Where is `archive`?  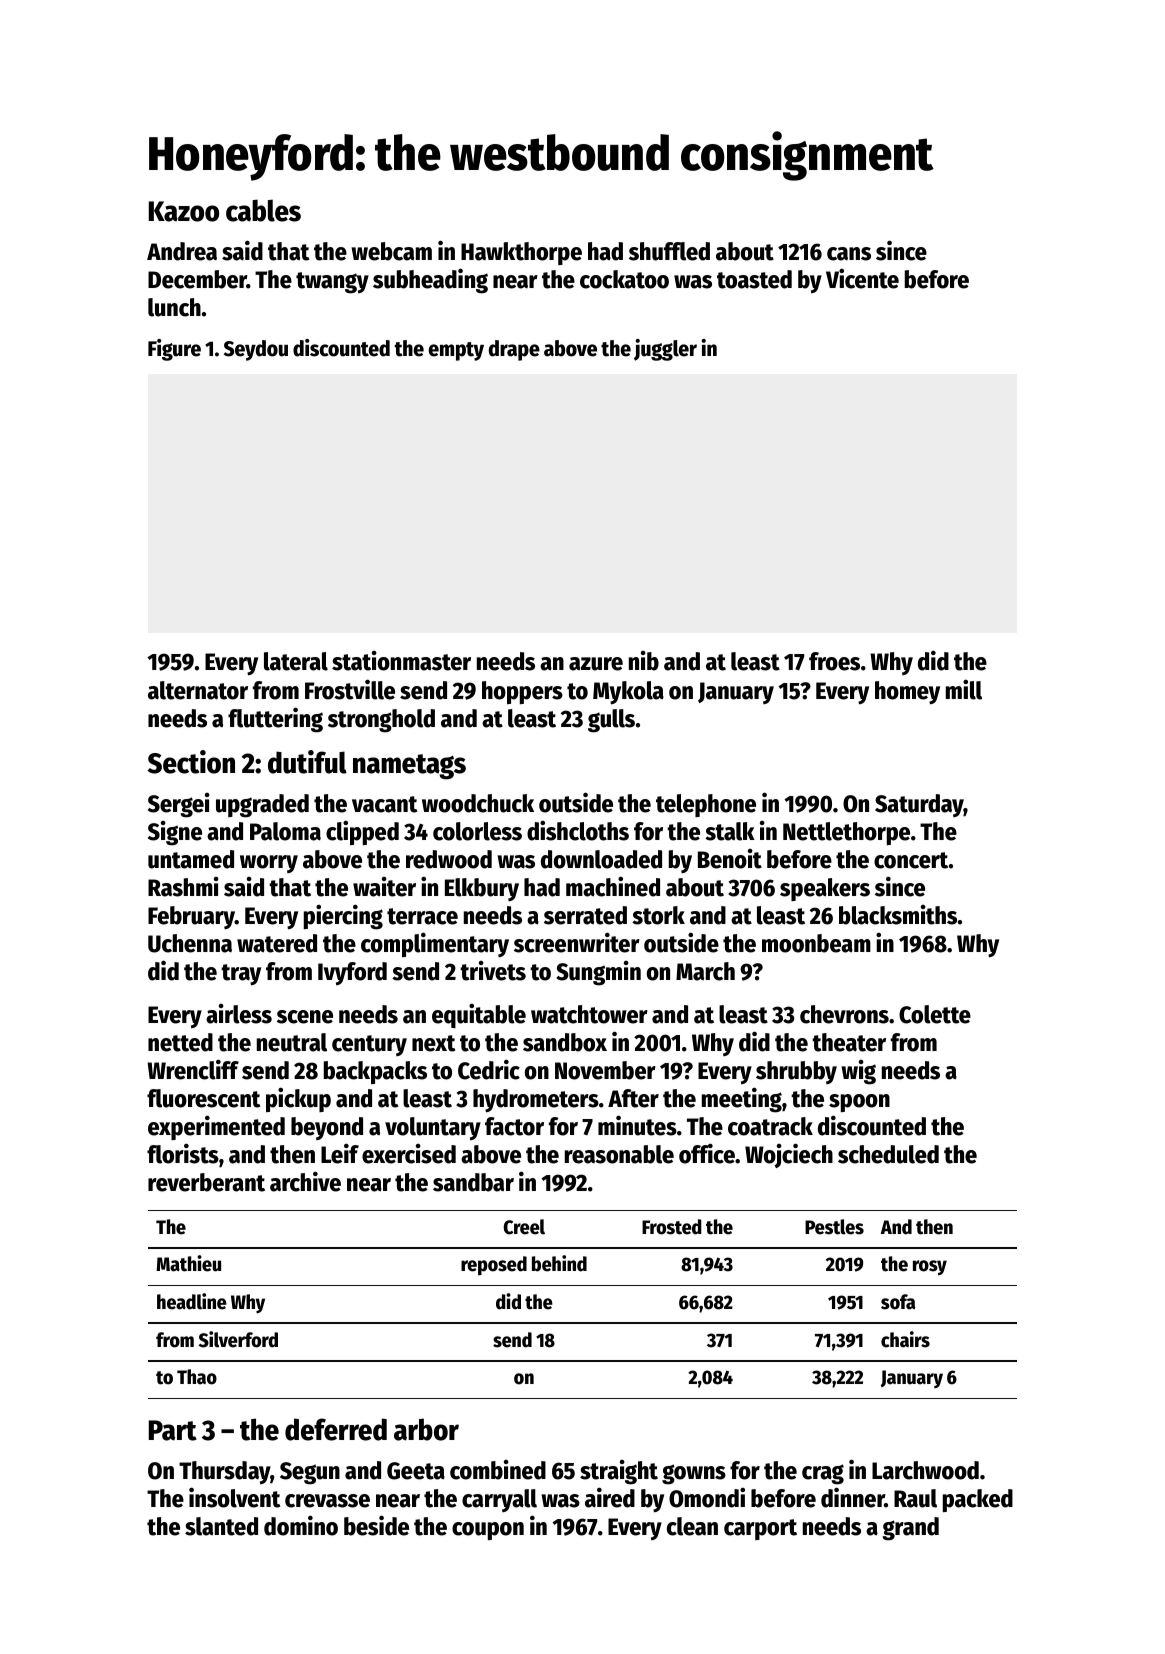
archive is located at coordinates (305, 1181).
